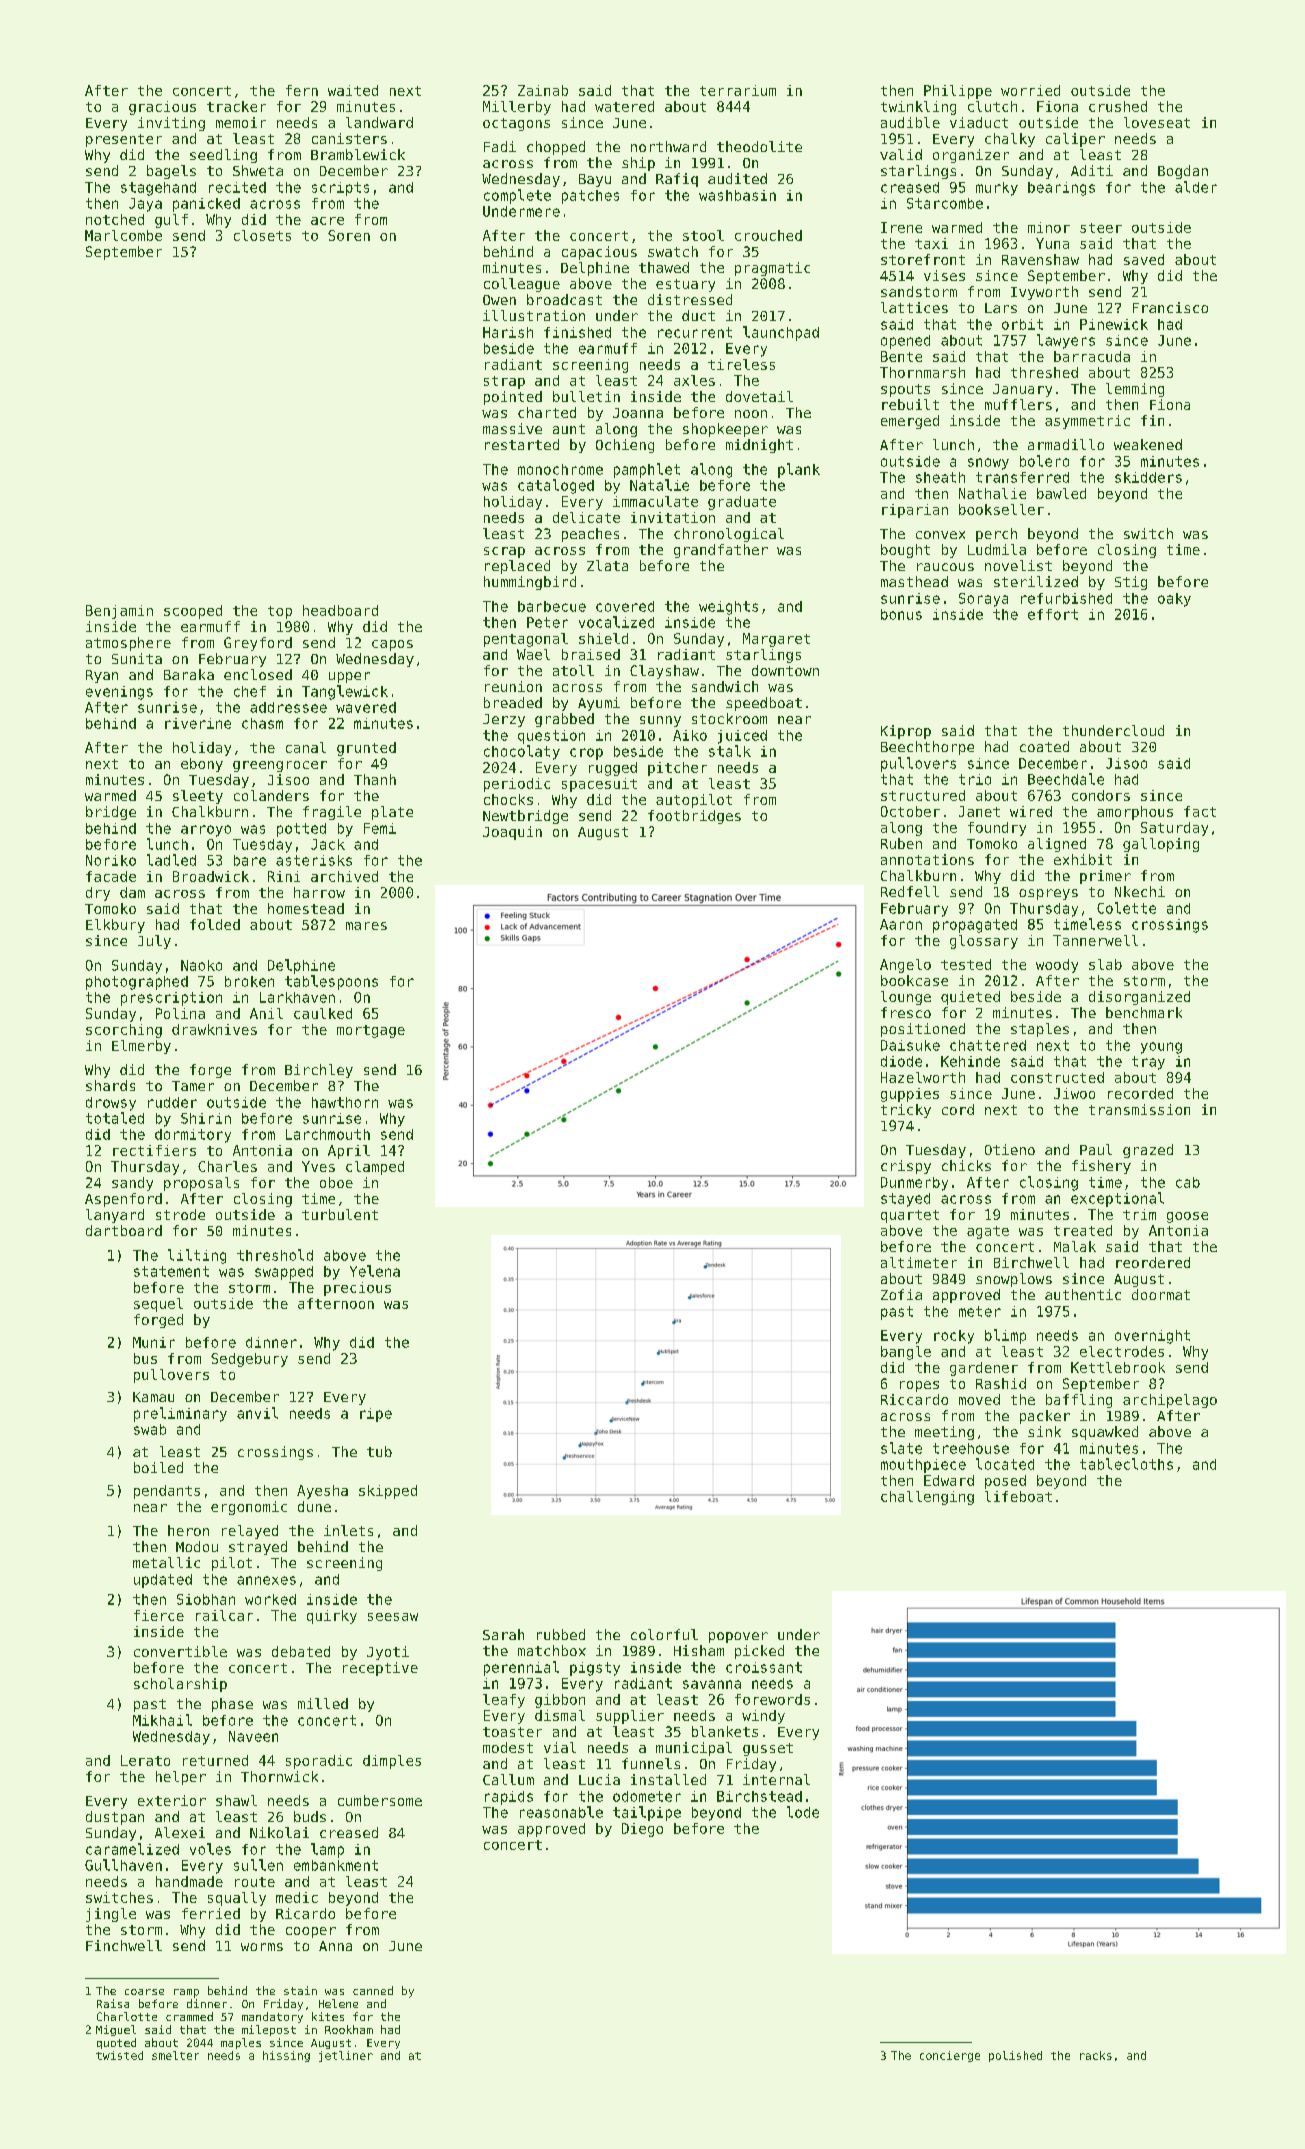 The height and width of the document is (2149, 1305). What do you see at coordinates (499, 300) in the document?
I see `Owen` at bounding box center [499, 300].
